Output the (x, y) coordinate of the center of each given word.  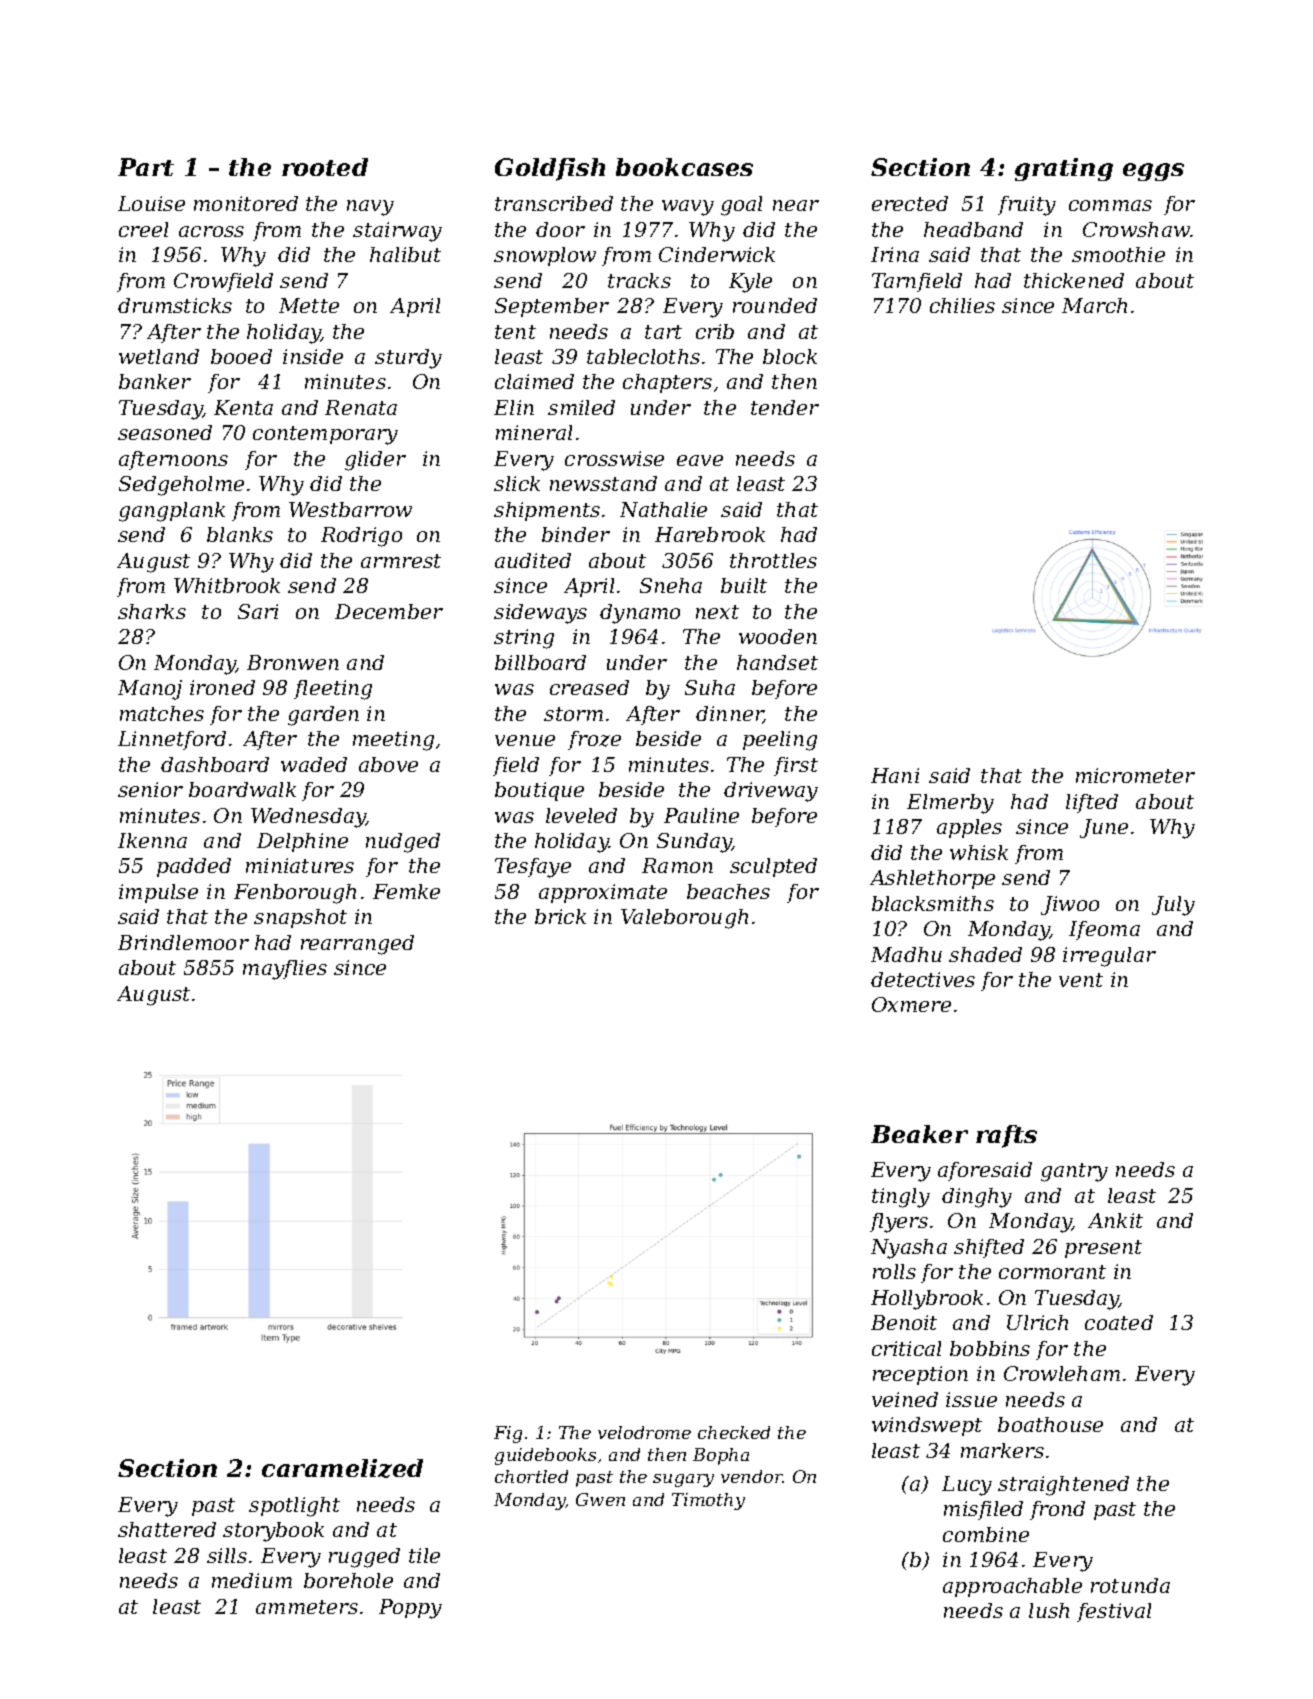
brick (560, 916)
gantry (1074, 1172)
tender (785, 407)
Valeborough (684, 919)
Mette (309, 305)
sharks (152, 611)
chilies (962, 305)
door (560, 229)
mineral (534, 432)
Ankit (1115, 1220)
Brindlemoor (183, 942)
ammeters (307, 1607)
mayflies (285, 970)
